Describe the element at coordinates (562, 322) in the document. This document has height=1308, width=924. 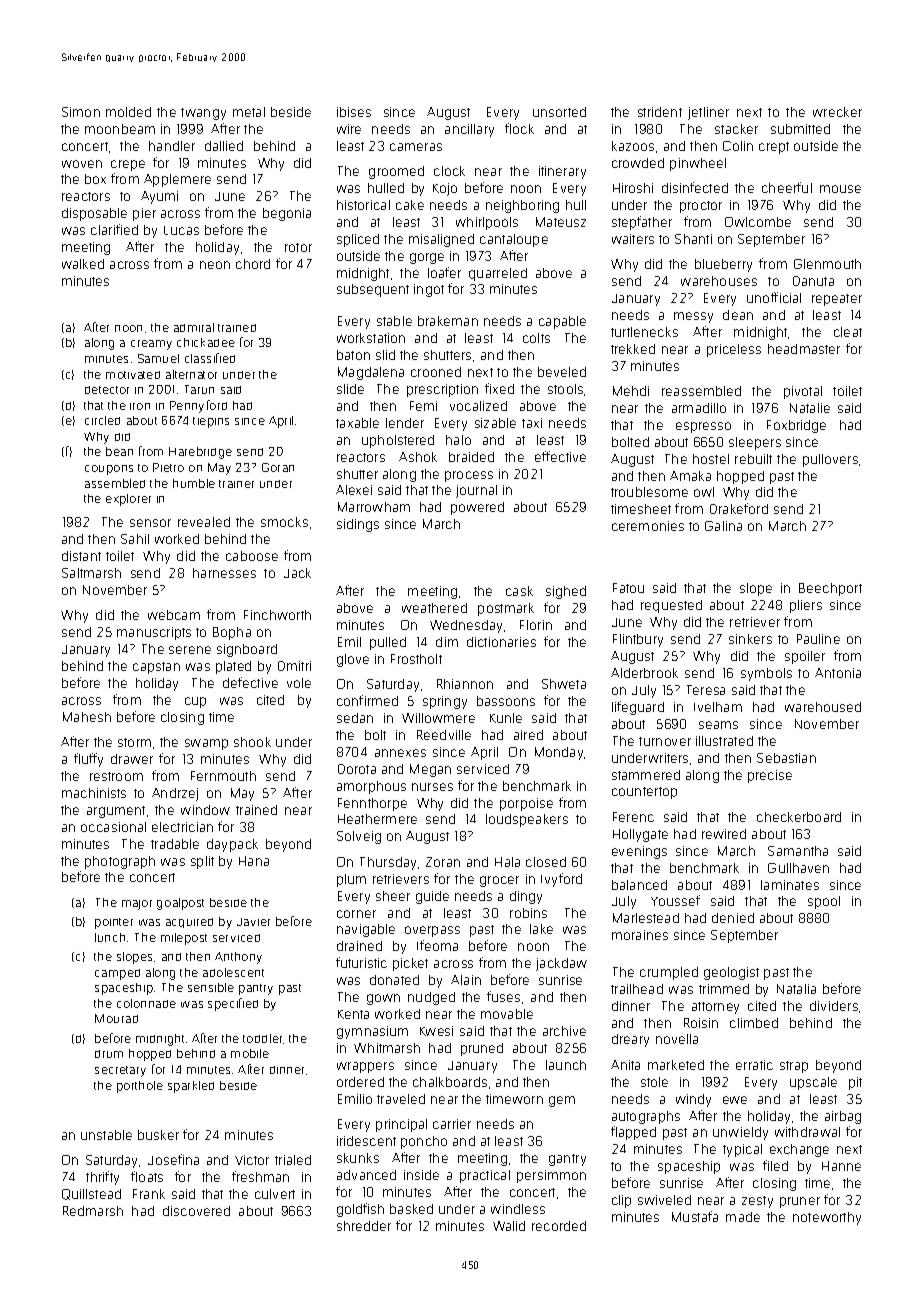
I see `capable` at that location.
